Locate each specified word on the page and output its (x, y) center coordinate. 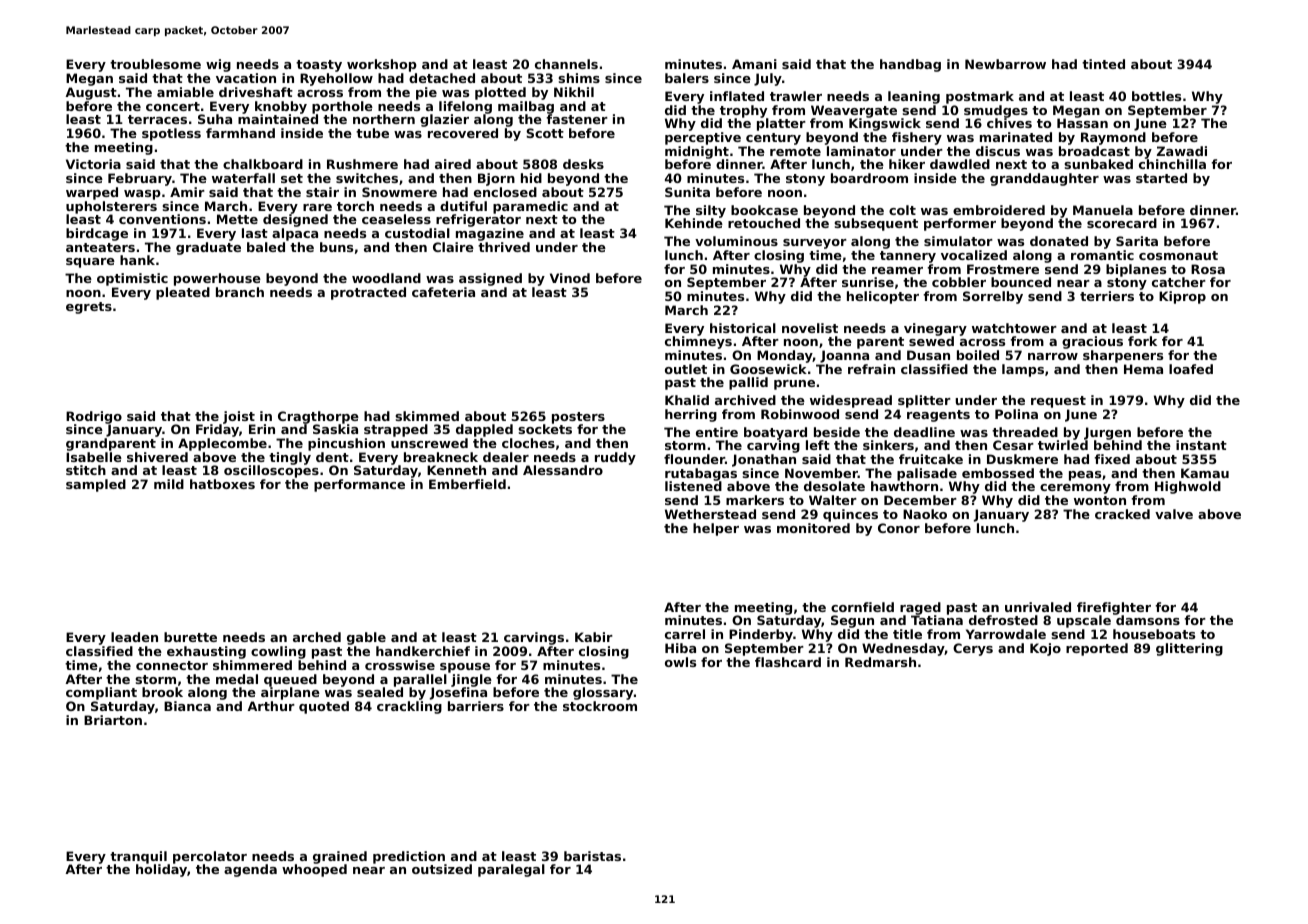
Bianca (187, 706)
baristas (592, 856)
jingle (471, 680)
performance (359, 485)
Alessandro (563, 470)
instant (1201, 445)
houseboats (1154, 634)
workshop (382, 65)
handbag (910, 65)
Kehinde (694, 223)
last (255, 233)
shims (579, 78)
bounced (1021, 282)
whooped (314, 870)
